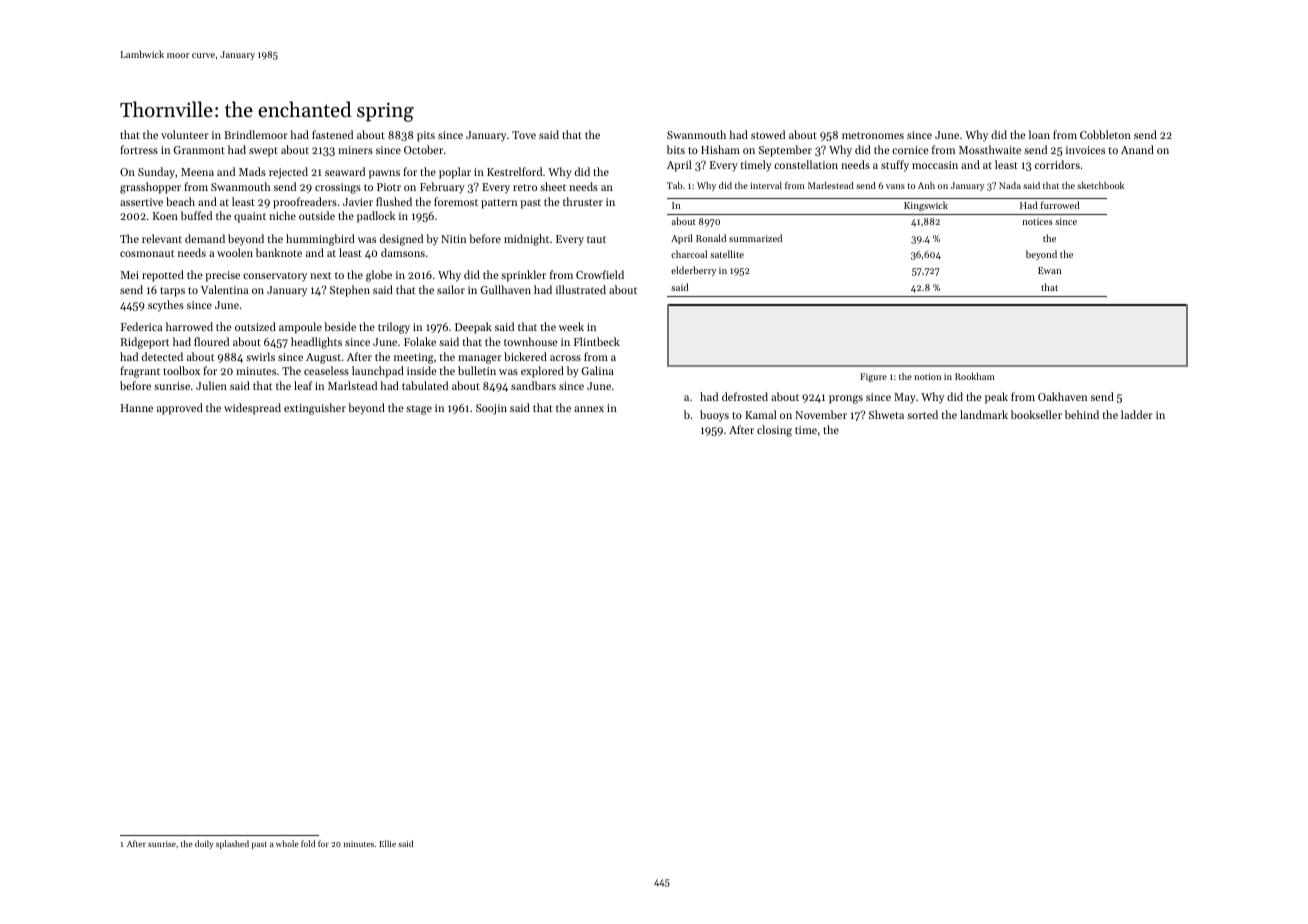  I want to click on loan, so click(1039, 134).
